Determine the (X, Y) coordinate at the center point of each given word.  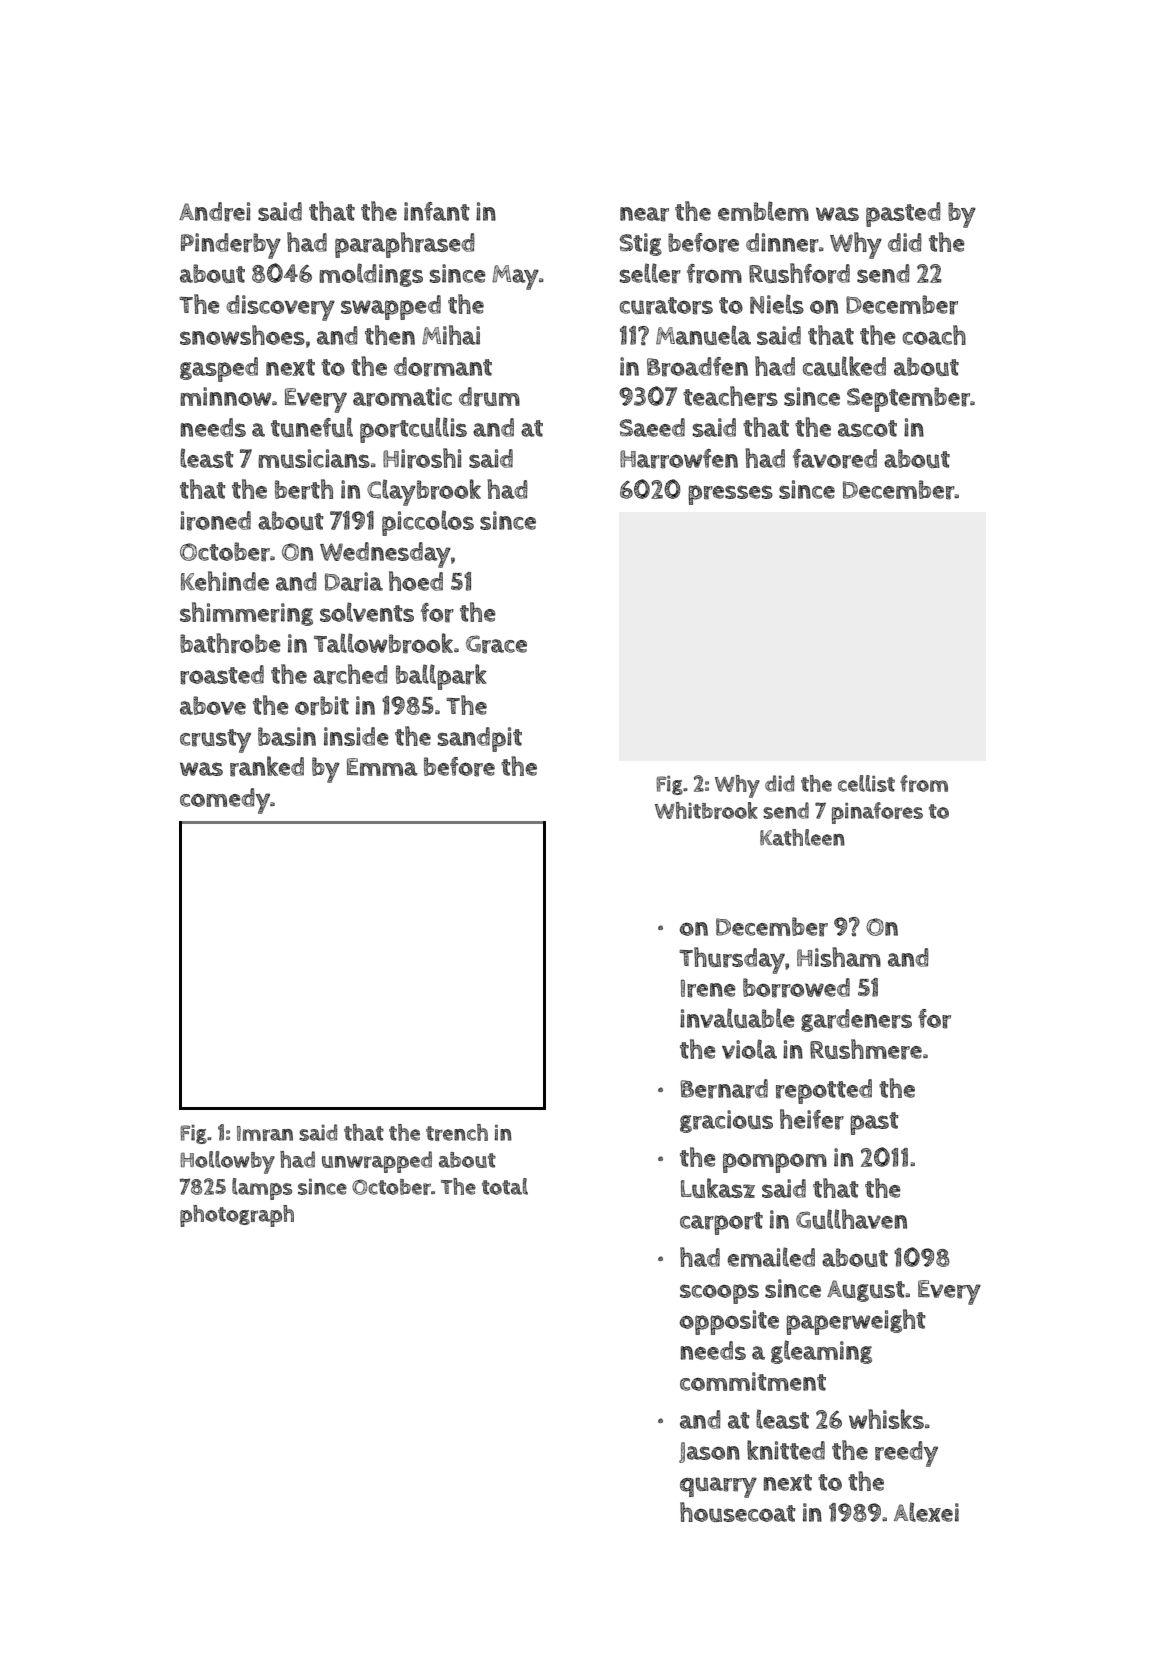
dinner (782, 243)
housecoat (737, 1512)
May (515, 277)
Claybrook (424, 492)
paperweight (855, 1322)
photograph (237, 1216)
